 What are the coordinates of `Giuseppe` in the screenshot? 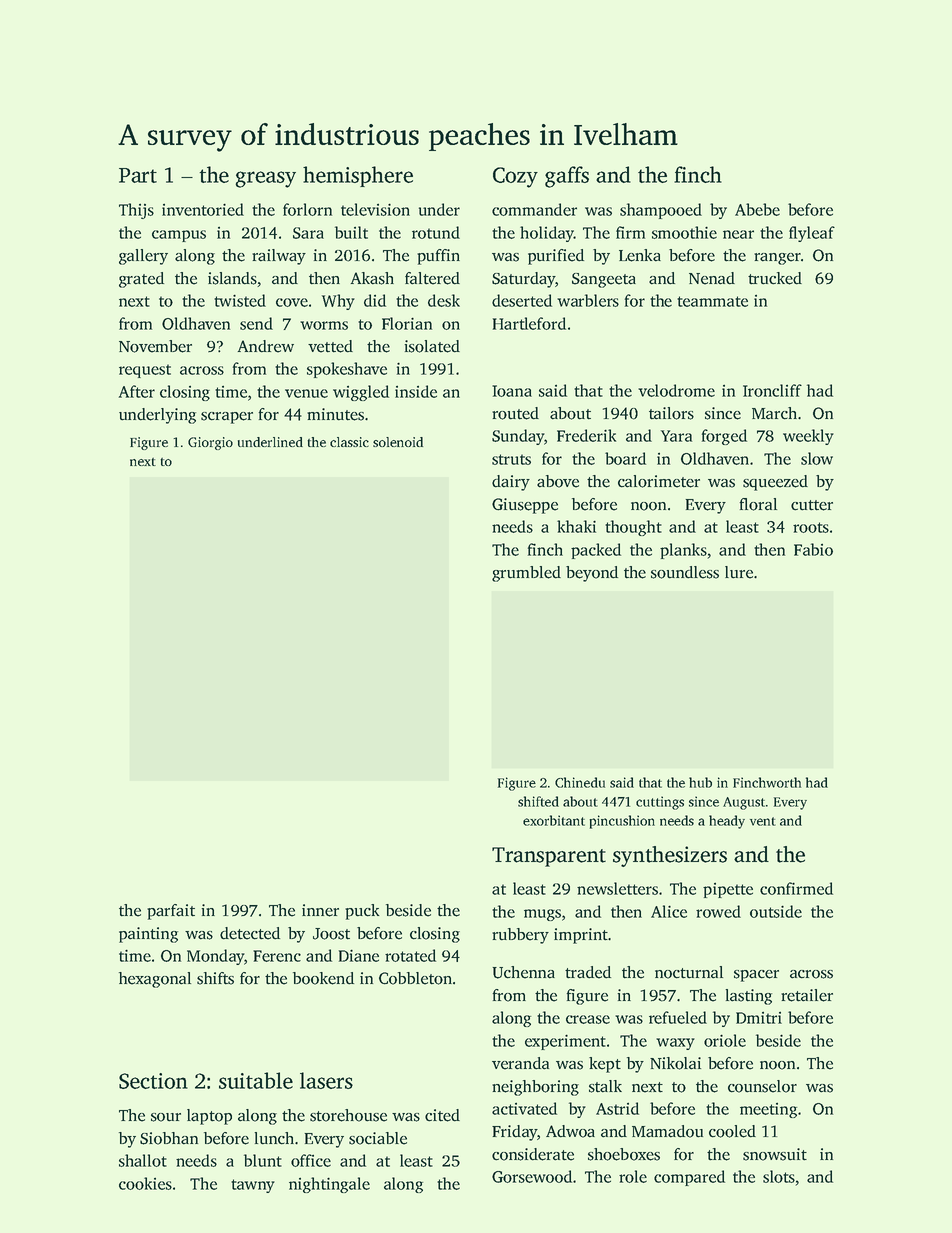 It's located at (525, 506).
